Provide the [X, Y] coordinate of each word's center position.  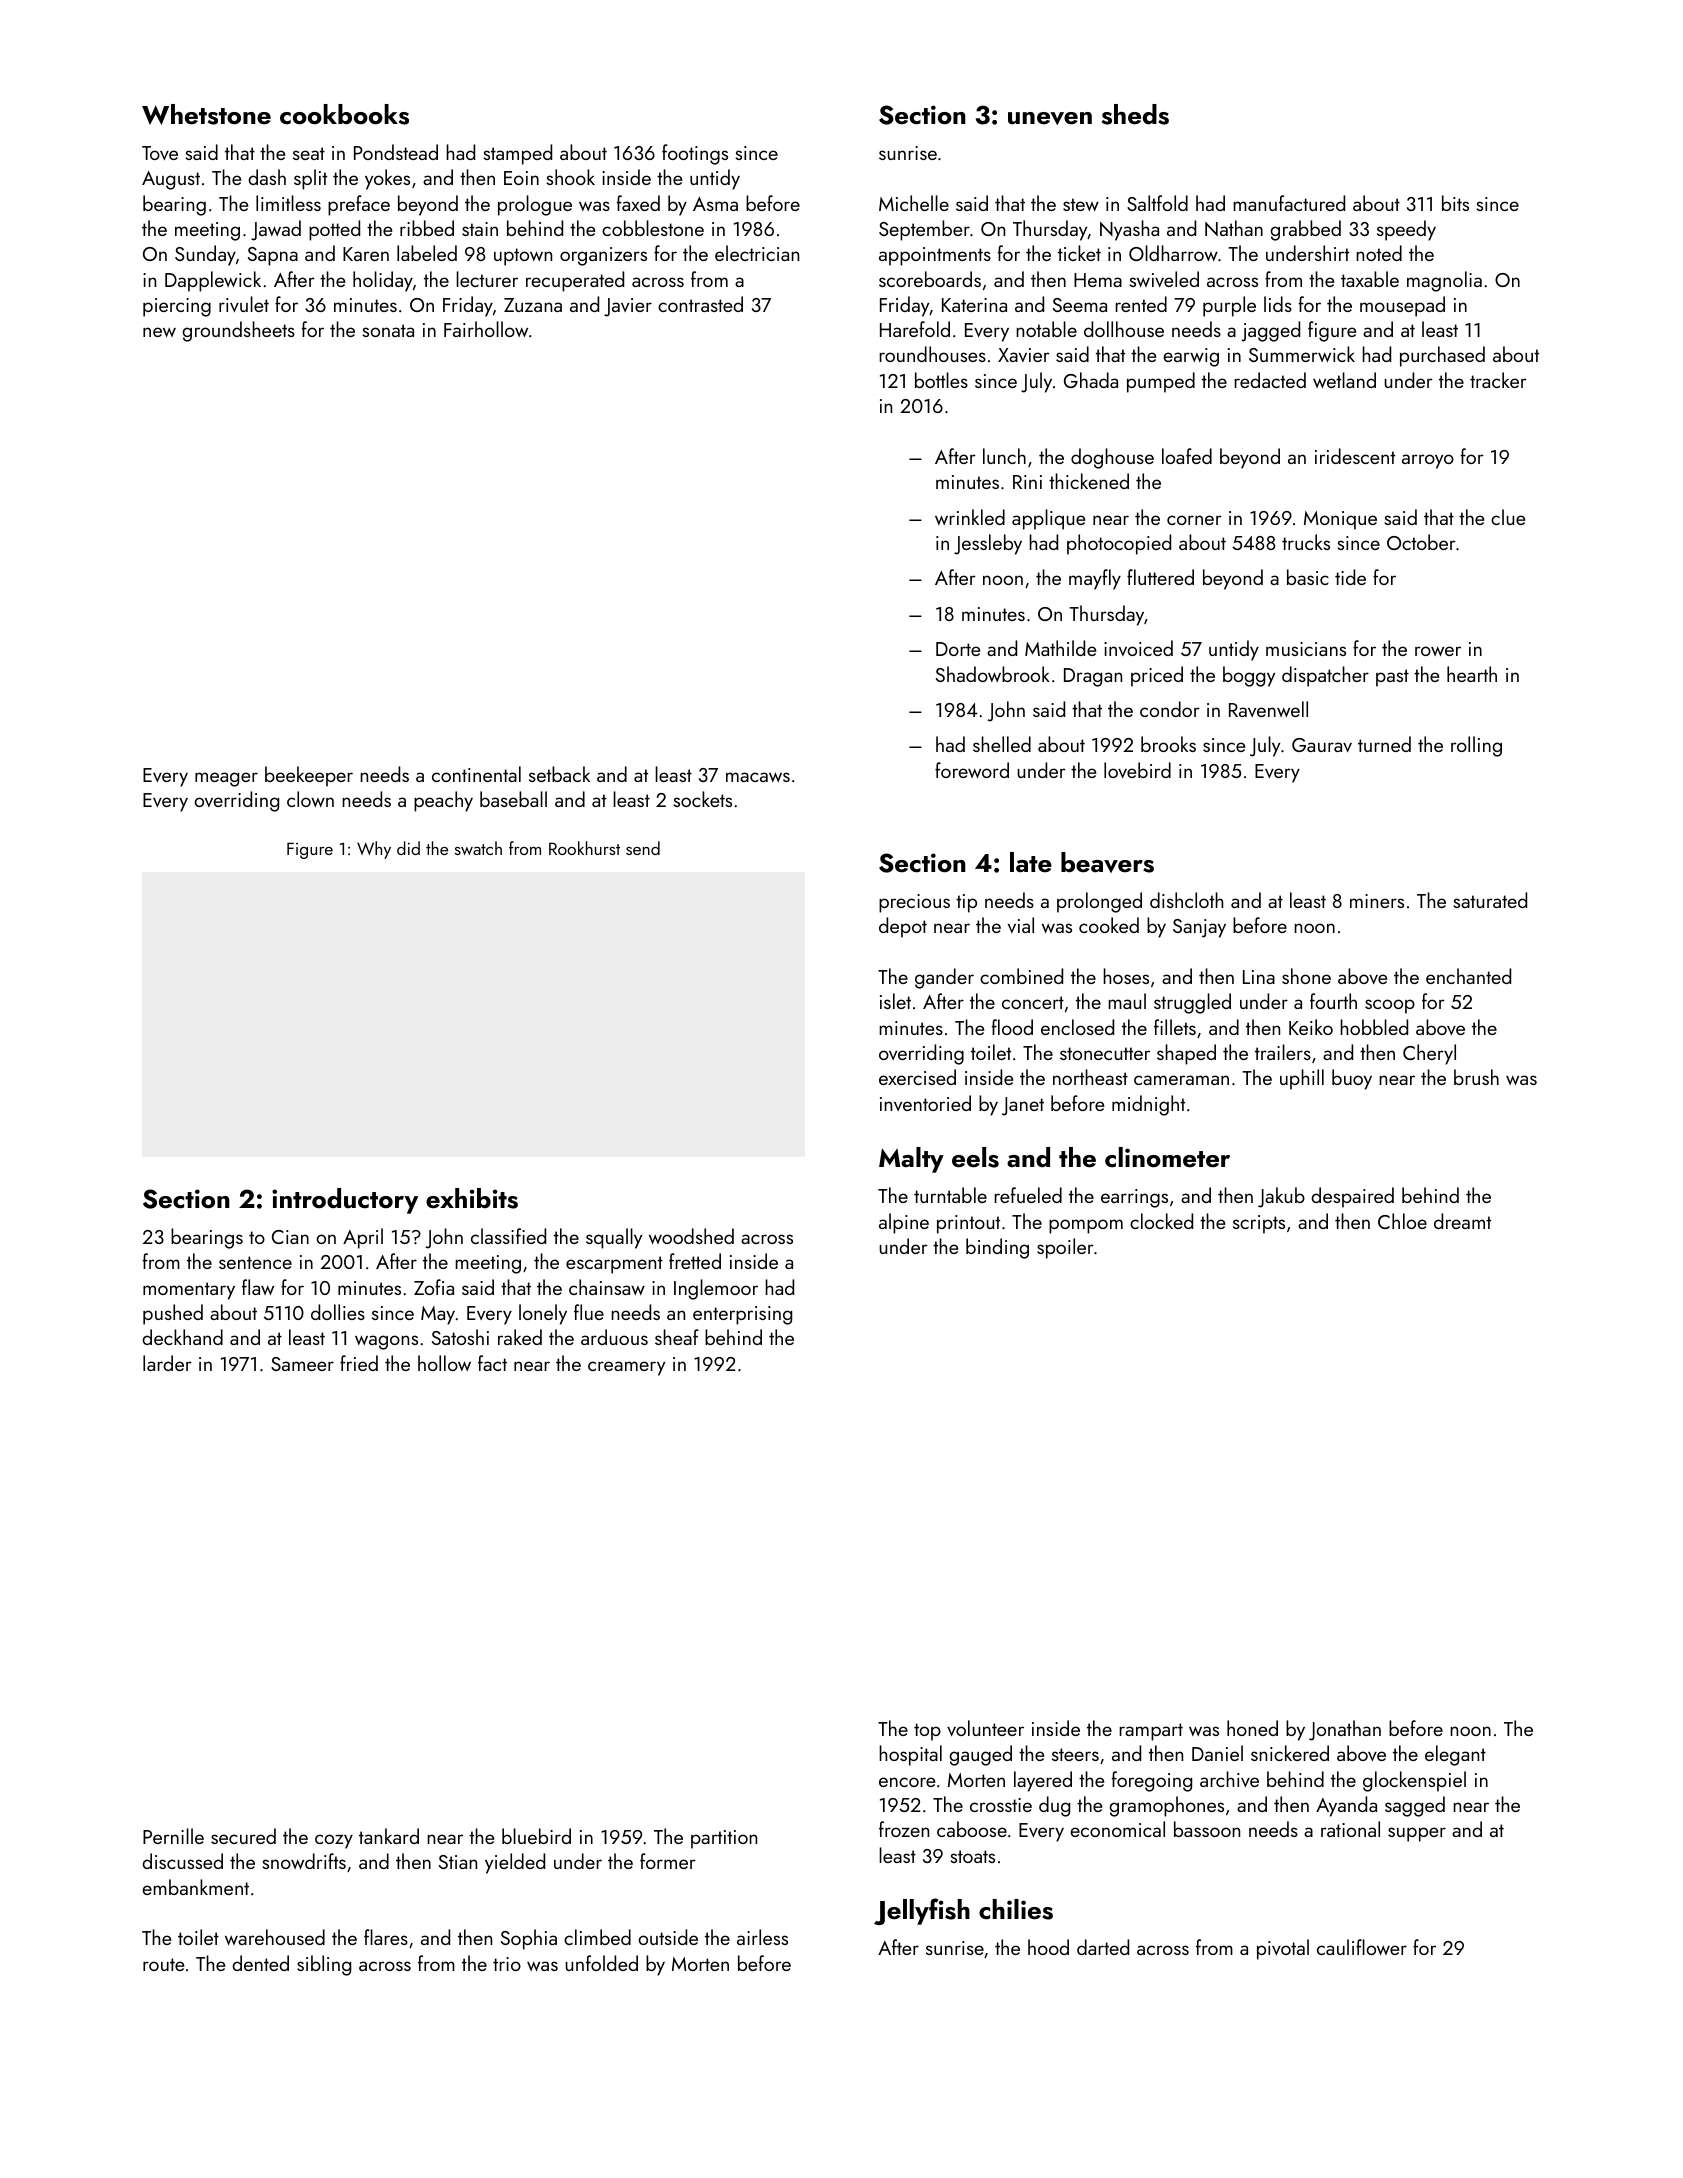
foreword [972, 770]
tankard [389, 1836]
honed [1252, 1728]
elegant [1455, 1755]
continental [476, 774]
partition [724, 1839]
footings [695, 154]
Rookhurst [584, 848]
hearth [1472, 674]
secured [243, 1836]
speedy [1406, 230]
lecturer [487, 279]
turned [1384, 744]
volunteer [985, 1728]
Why [374, 850]
